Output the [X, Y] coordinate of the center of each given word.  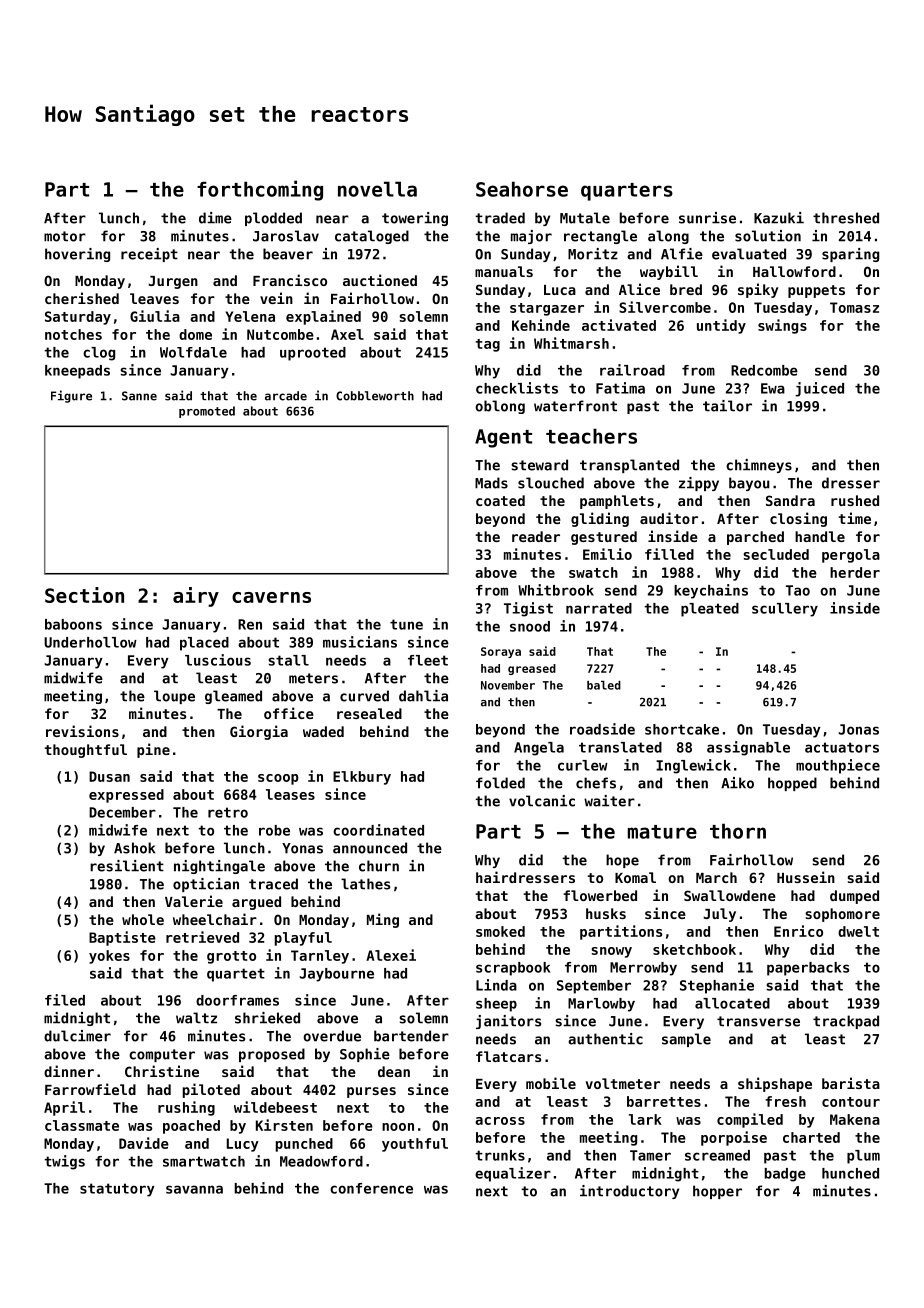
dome [195, 334]
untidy [721, 326]
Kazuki [779, 218]
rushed [855, 500]
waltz [196, 1018]
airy [196, 597]
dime [215, 218]
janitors [508, 1022]
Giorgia [259, 732]
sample [686, 1040]
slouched [551, 483]
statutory [117, 1190]
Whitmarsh [571, 343]
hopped [792, 784]
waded [323, 731]
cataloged [372, 237]
